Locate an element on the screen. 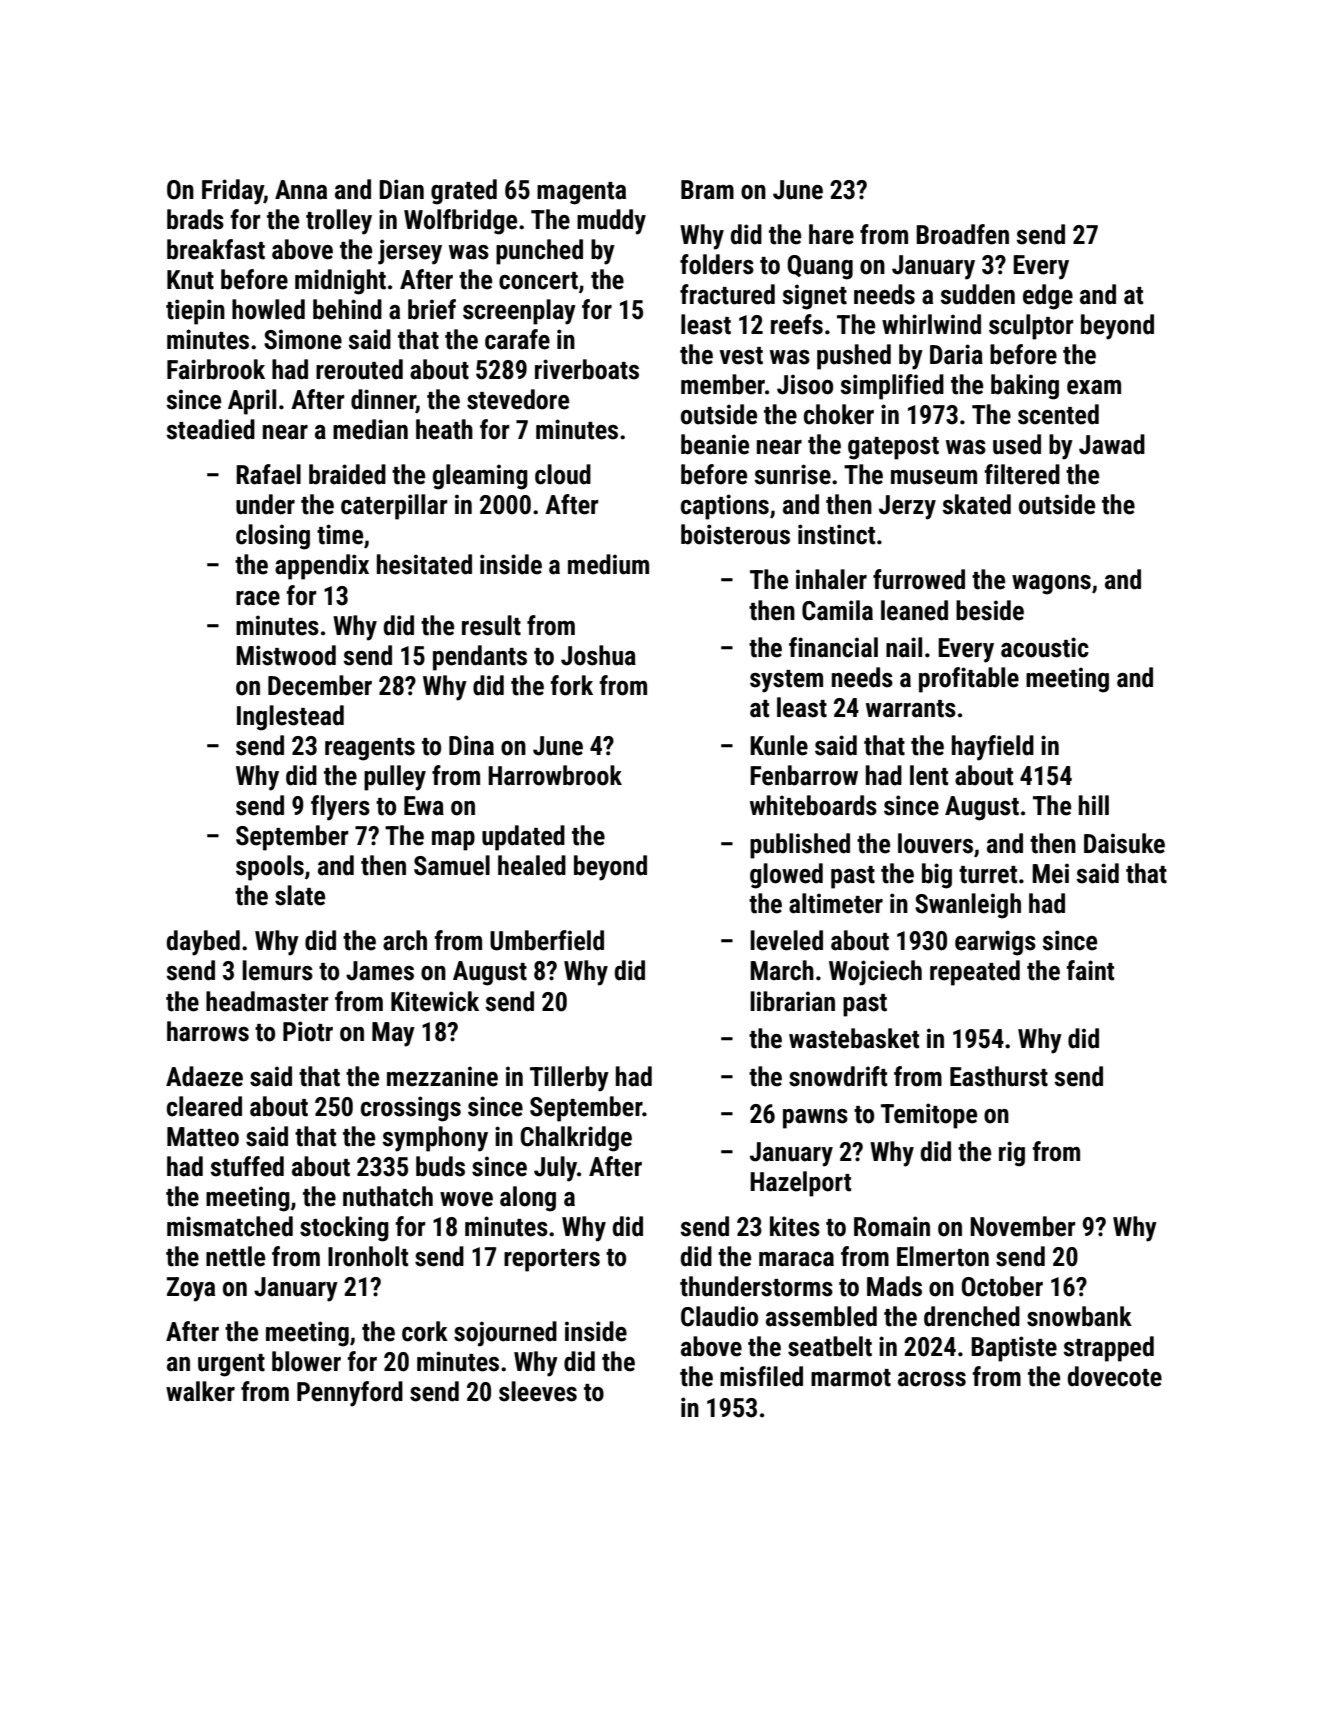 The height and width of the screenshot is (1726, 1334). Elmerton is located at coordinates (943, 1256).
